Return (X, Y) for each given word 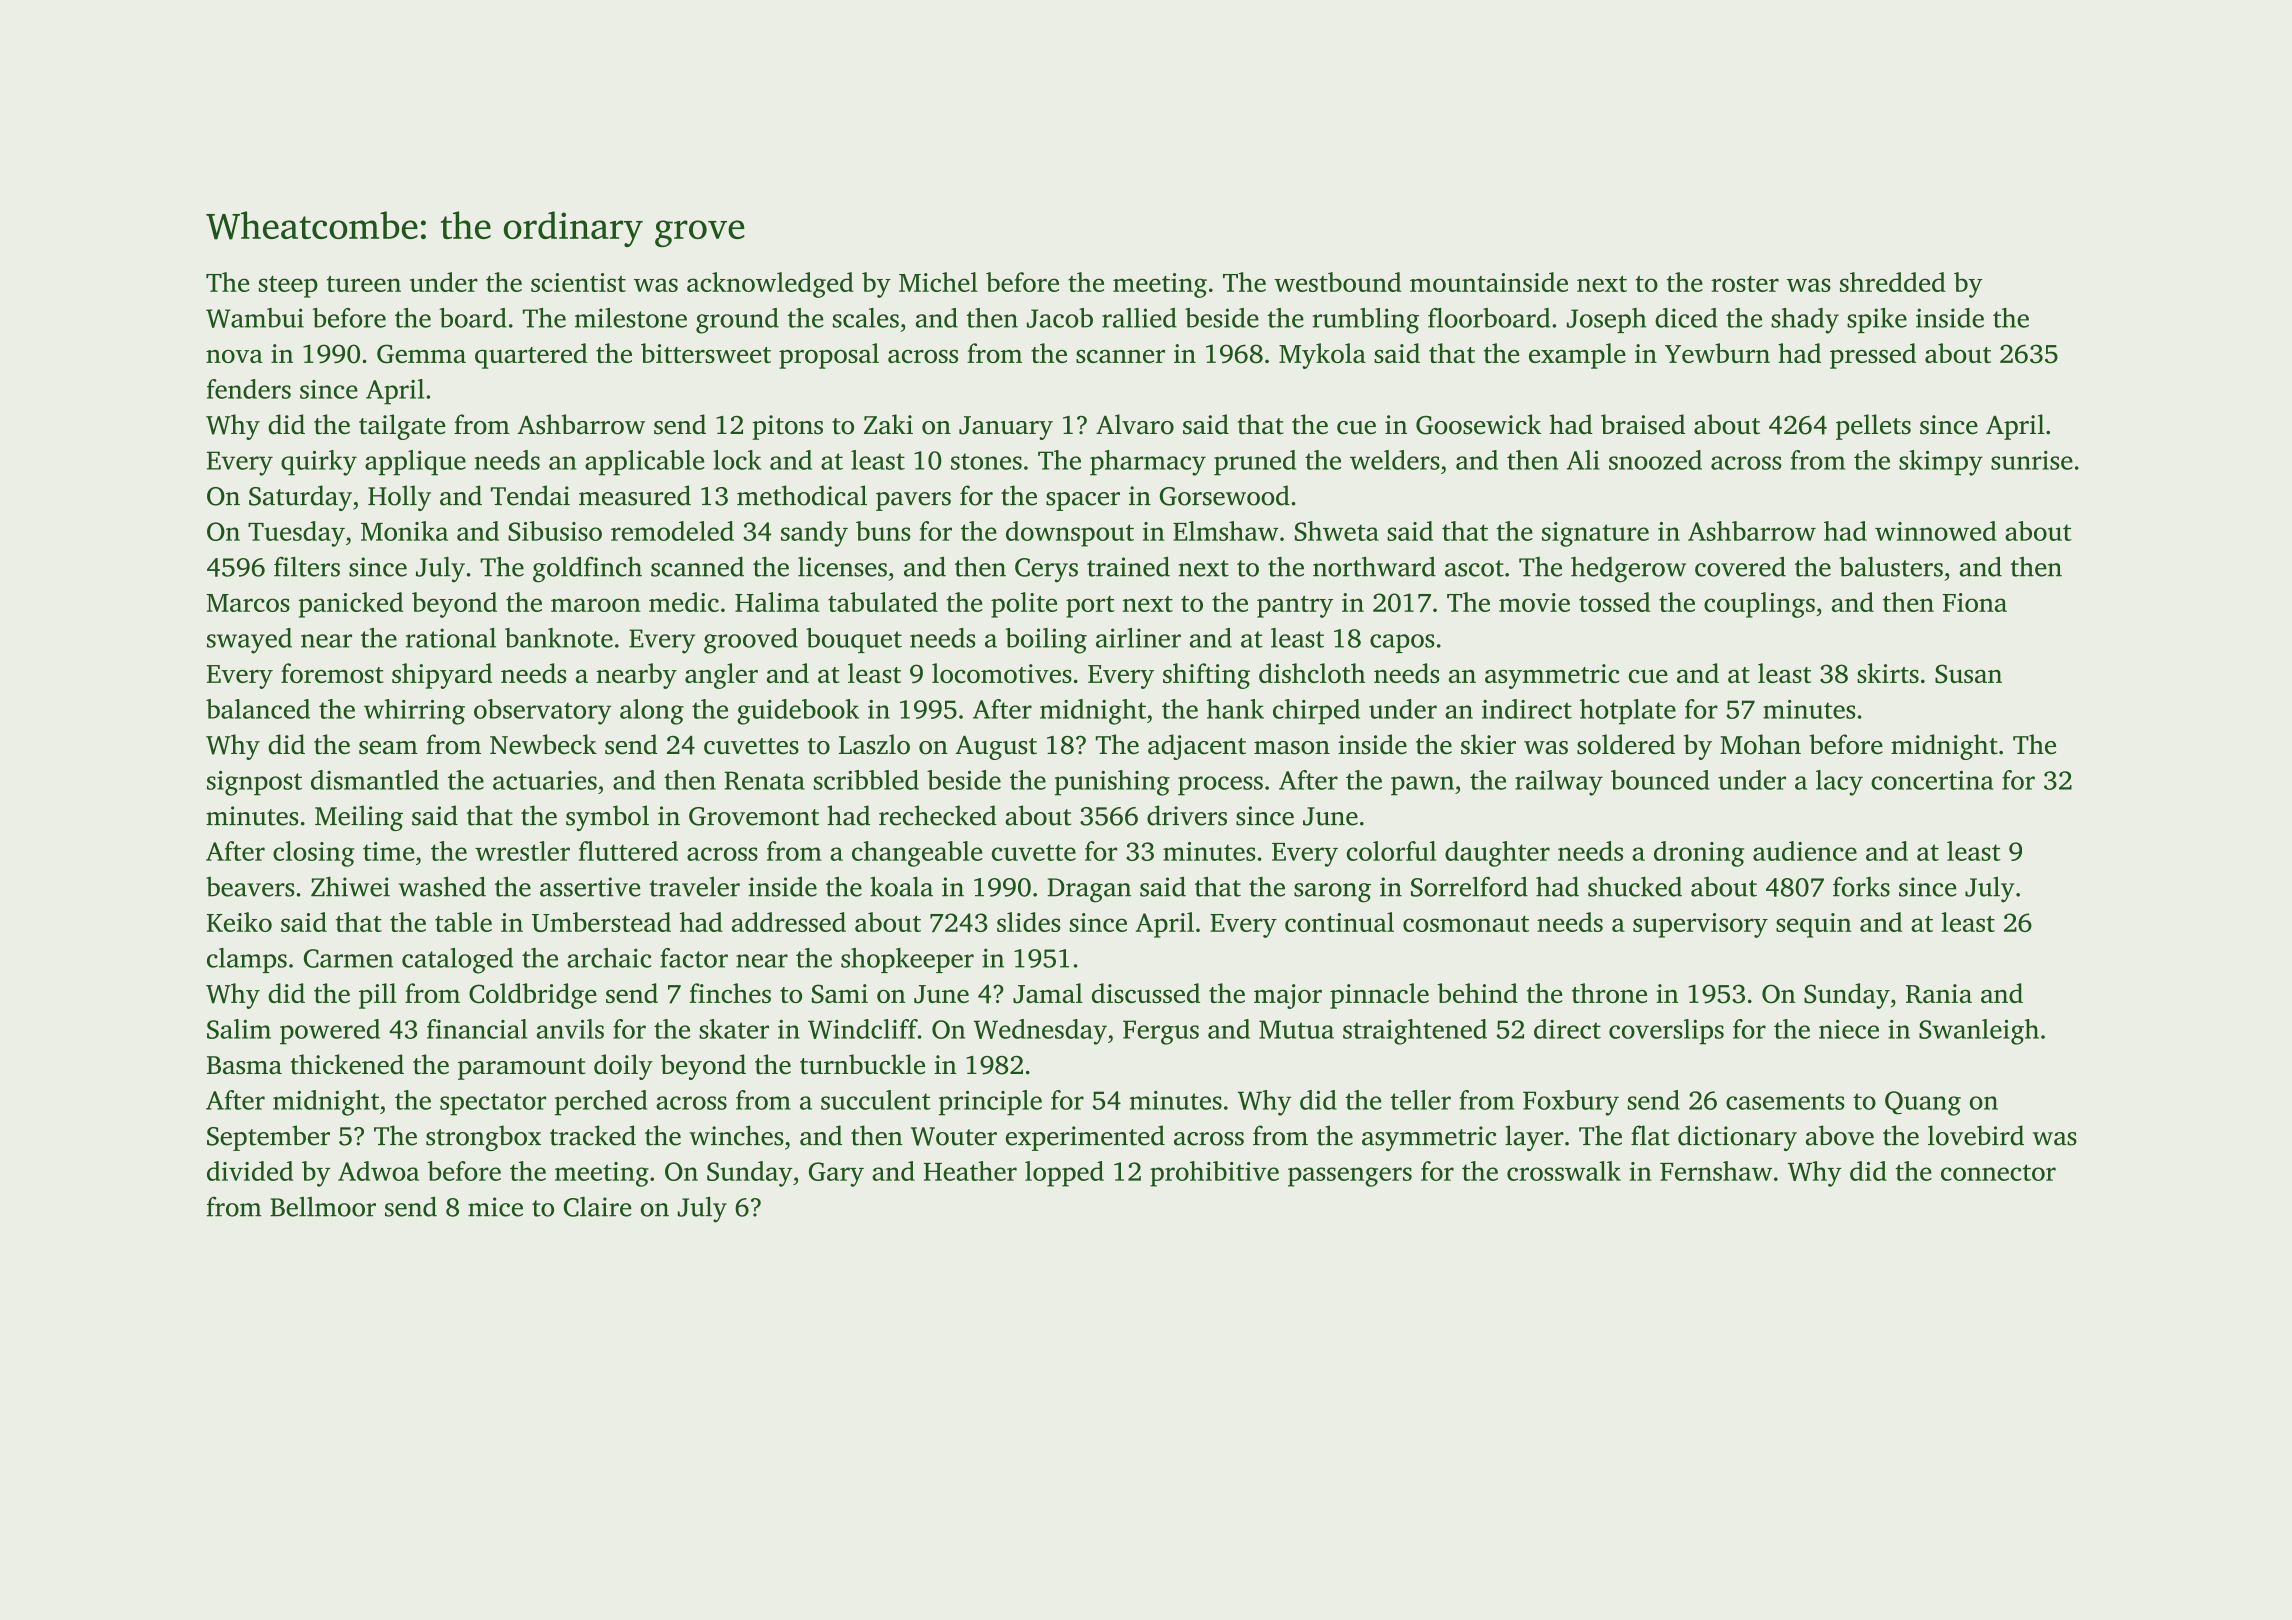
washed (442, 886)
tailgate (402, 427)
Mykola (1322, 356)
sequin (1813, 925)
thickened (347, 1064)
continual (1339, 922)
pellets (1873, 427)
